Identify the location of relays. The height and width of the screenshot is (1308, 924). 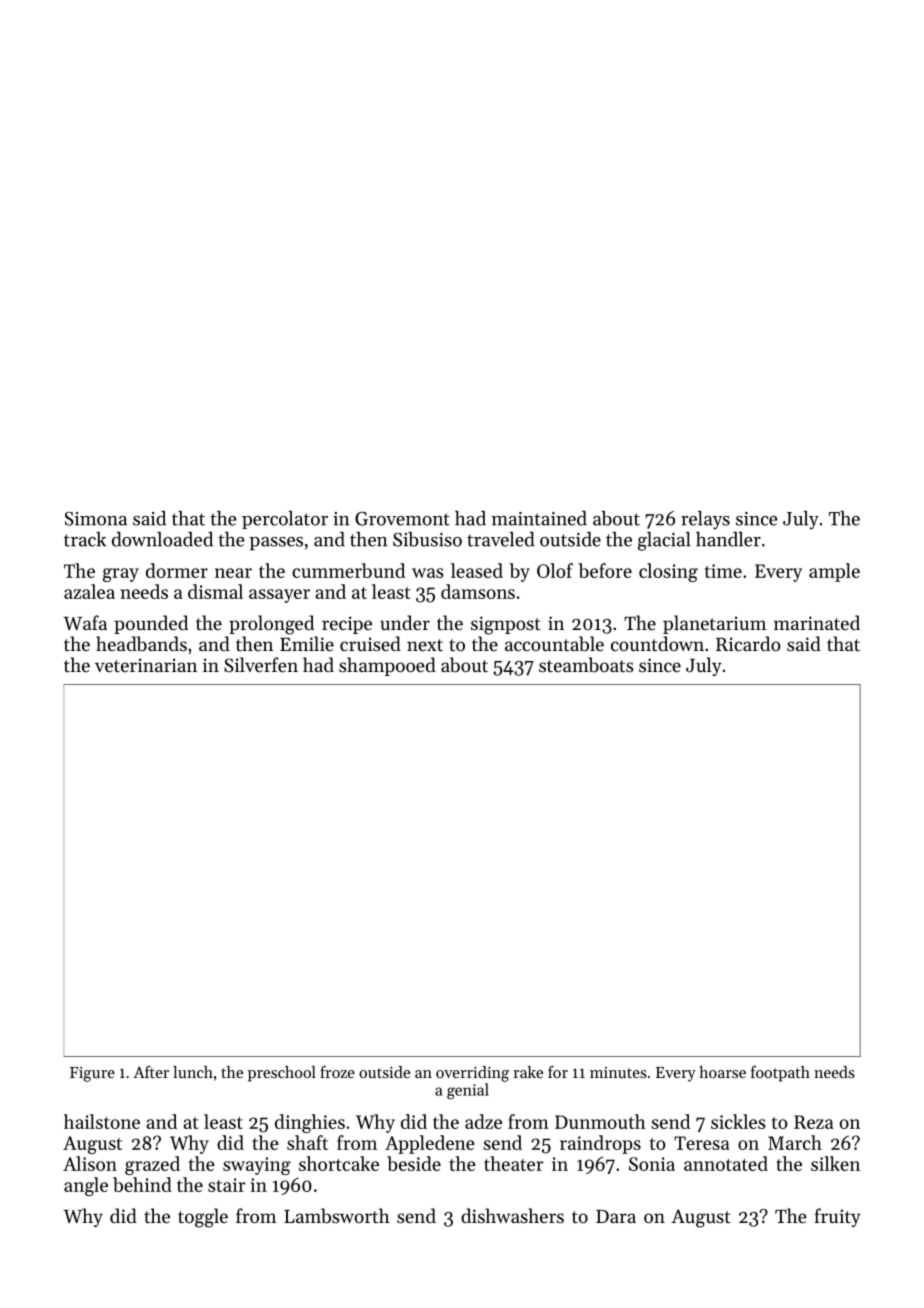
(705, 520).
